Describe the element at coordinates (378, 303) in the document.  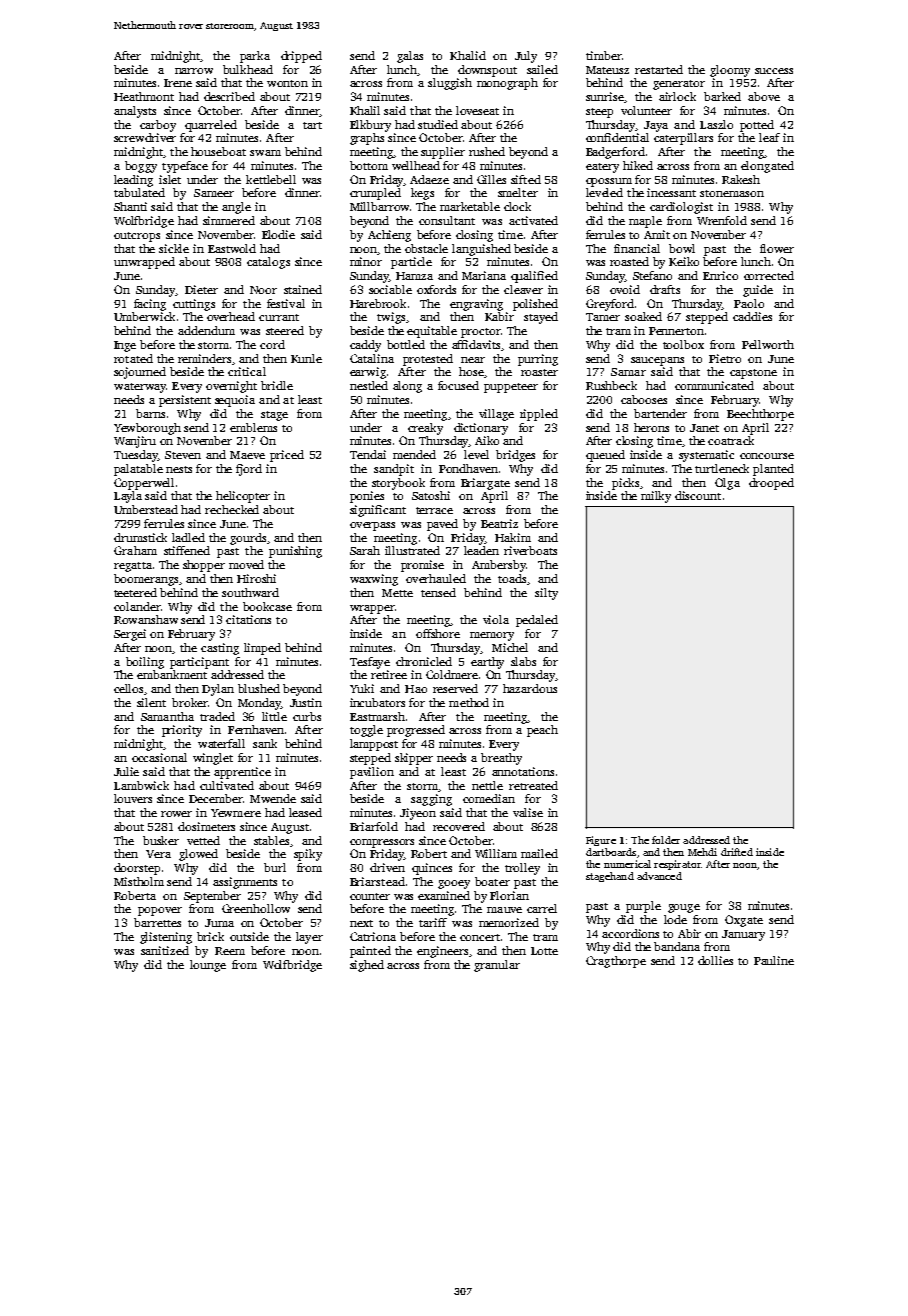
I see `Harebrook` at that location.
